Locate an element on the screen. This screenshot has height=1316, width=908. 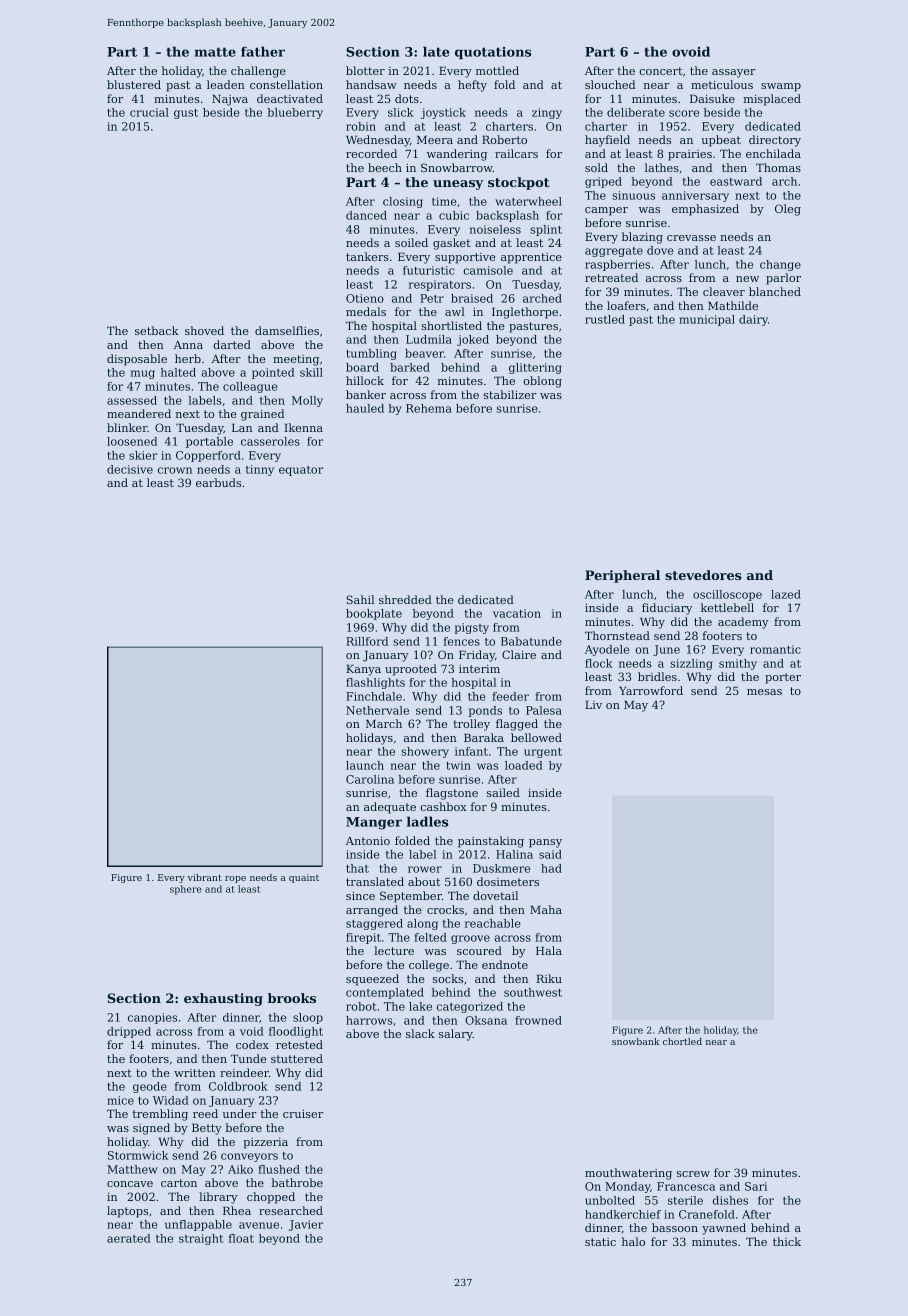
straight is located at coordinates (201, 1239).
